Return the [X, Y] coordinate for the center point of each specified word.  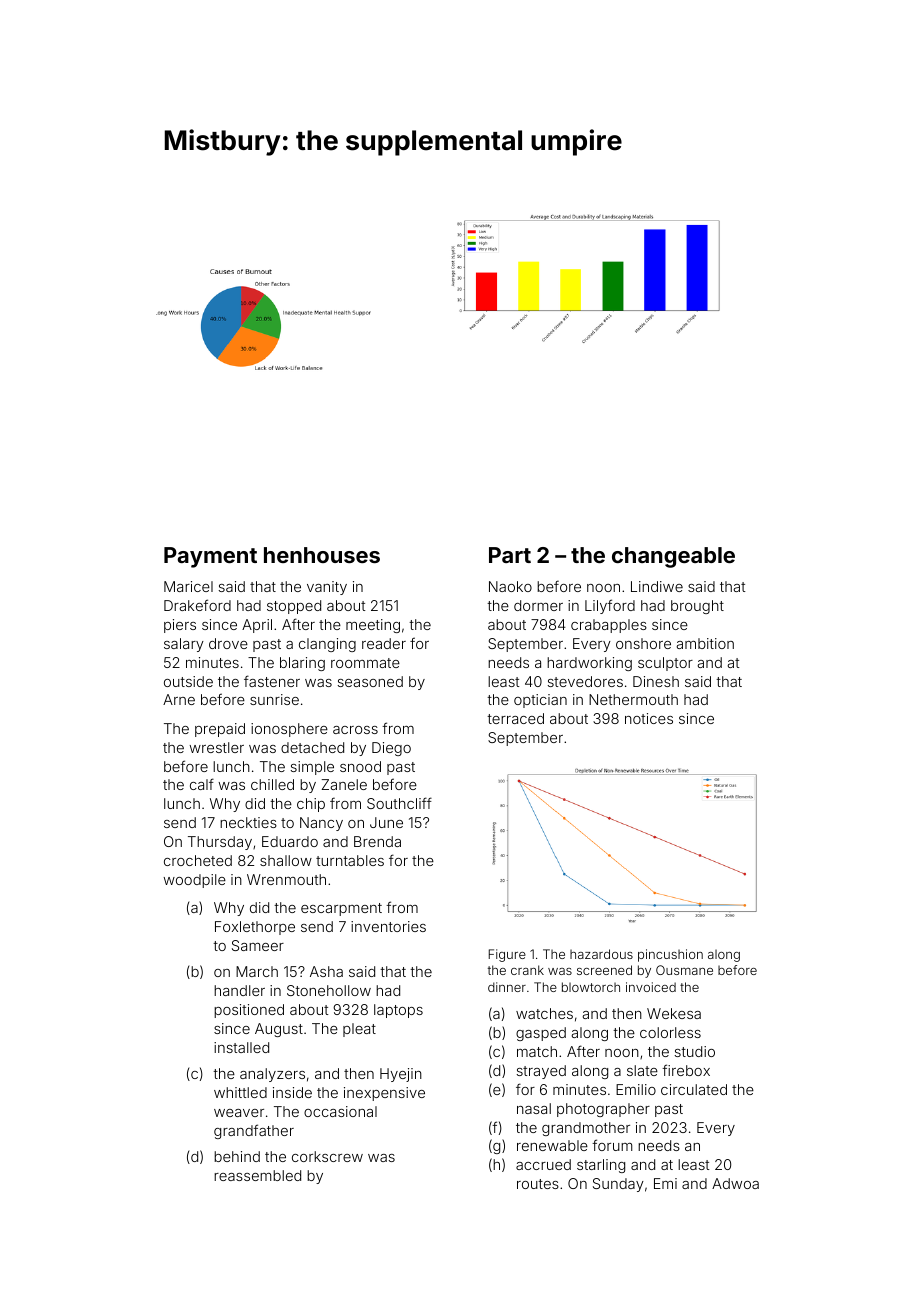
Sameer [258, 945]
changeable [673, 557]
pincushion [670, 955]
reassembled [257, 1175]
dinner [507, 987]
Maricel [188, 586]
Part [510, 555]
